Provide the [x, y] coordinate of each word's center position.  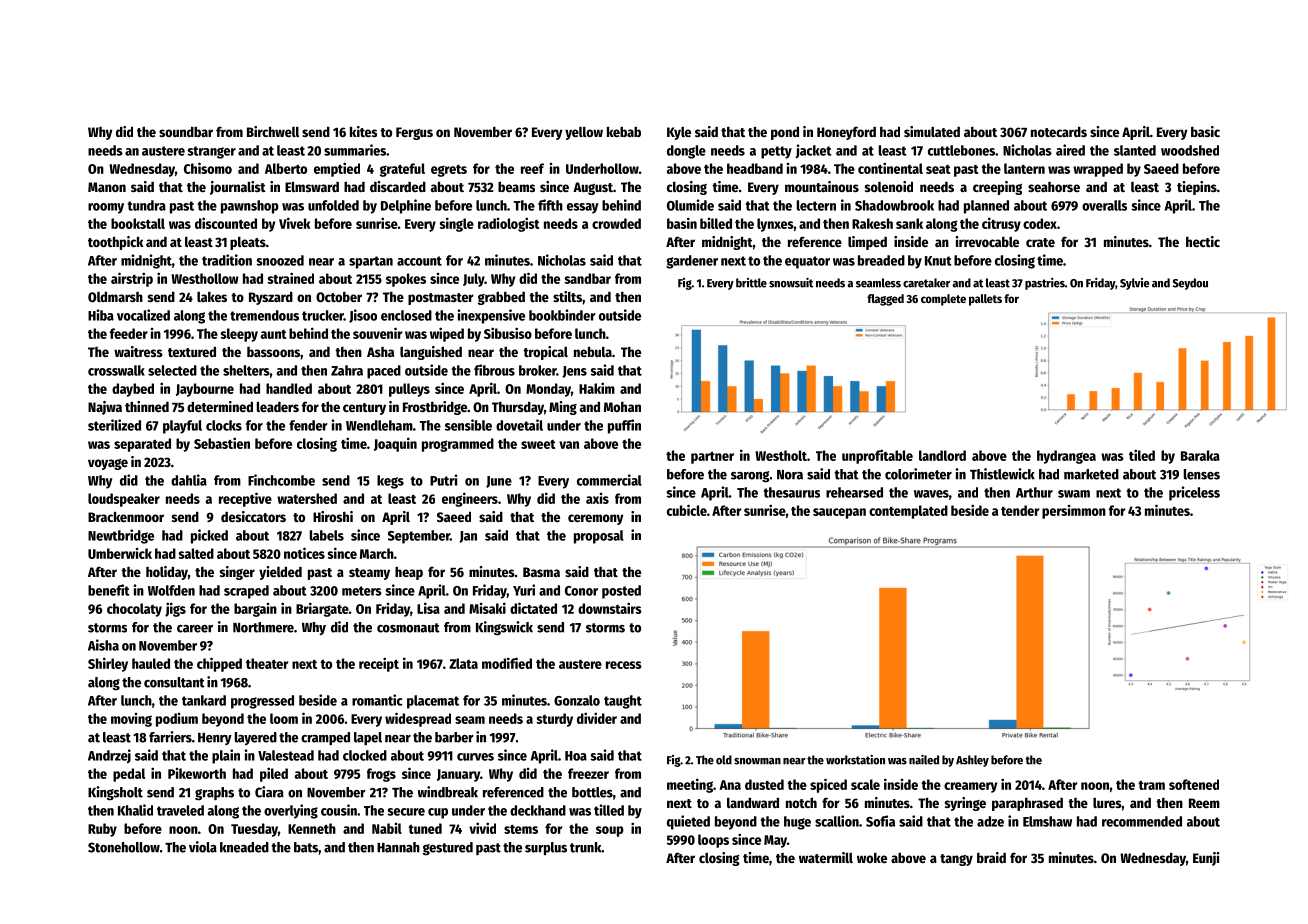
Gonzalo [577, 700]
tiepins [1197, 188]
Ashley [972, 761]
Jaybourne [205, 390]
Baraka [1200, 455]
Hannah [398, 847]
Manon [107, 187]
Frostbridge [435, 408]
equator [807, 262]
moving [131, 720]
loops [713, 841]
